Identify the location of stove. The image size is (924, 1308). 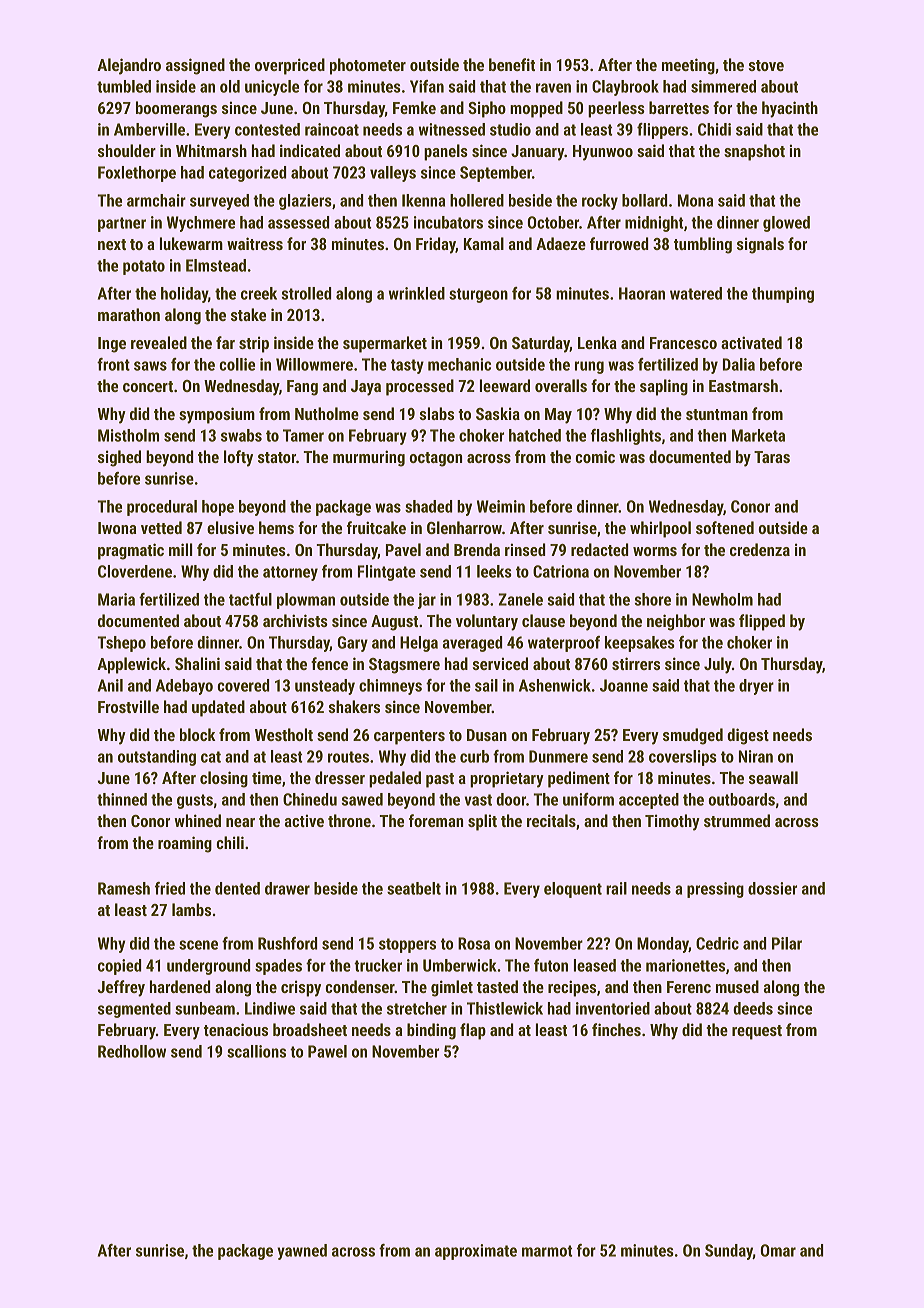
(766, 65).
